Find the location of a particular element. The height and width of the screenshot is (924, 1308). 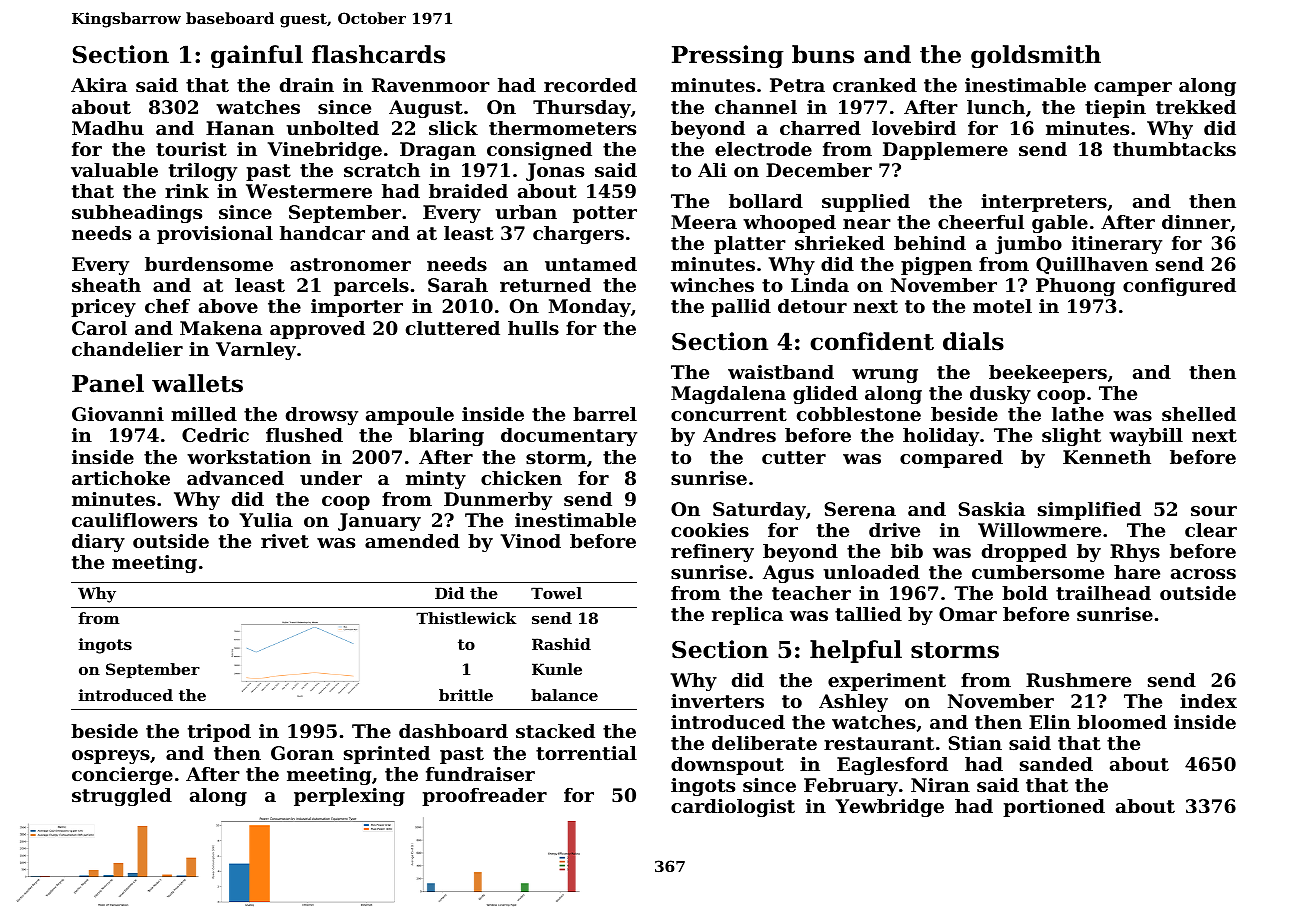

Goran is located at coordinates (302, 753).
